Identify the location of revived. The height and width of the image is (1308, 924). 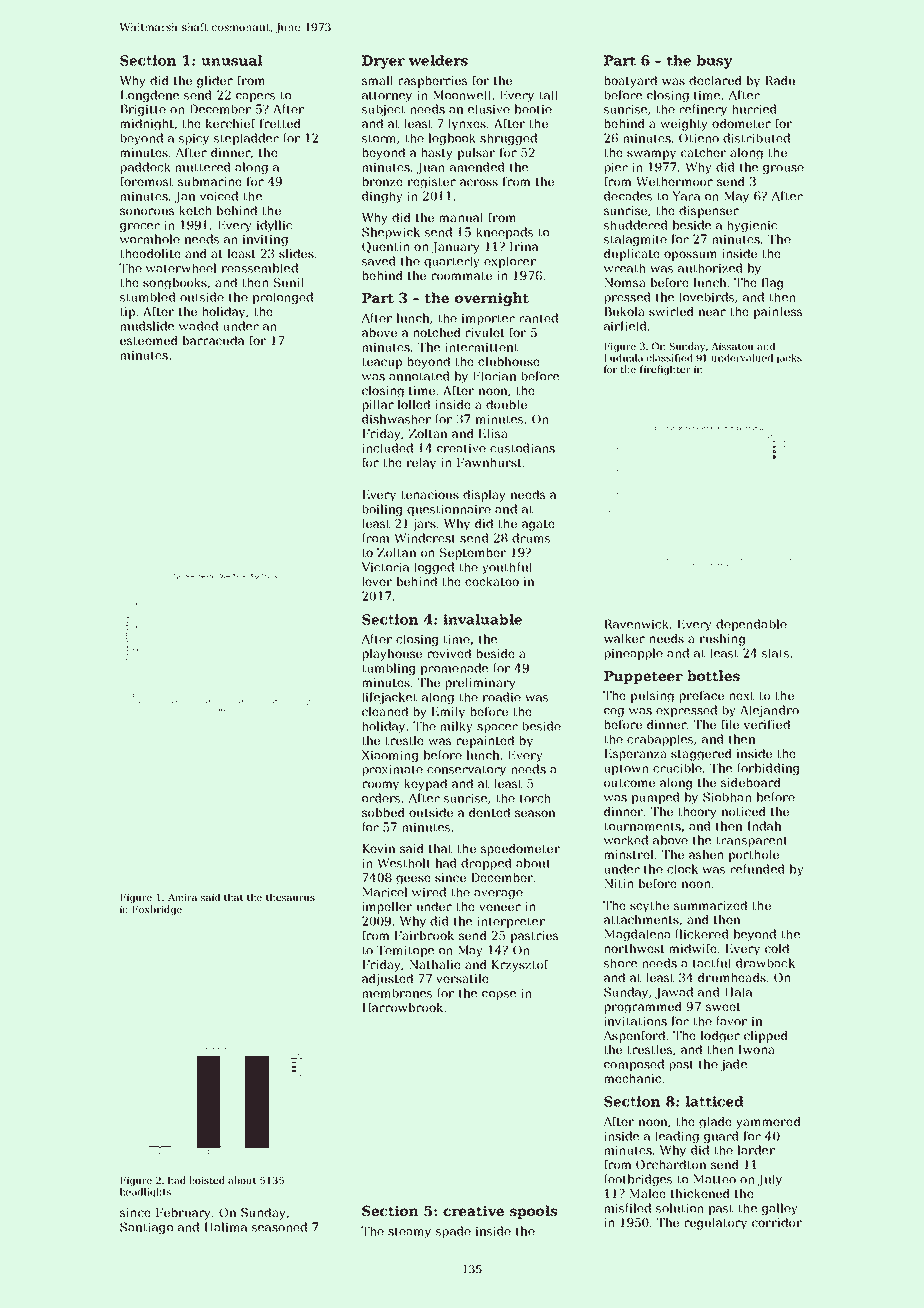
(449, 653).
